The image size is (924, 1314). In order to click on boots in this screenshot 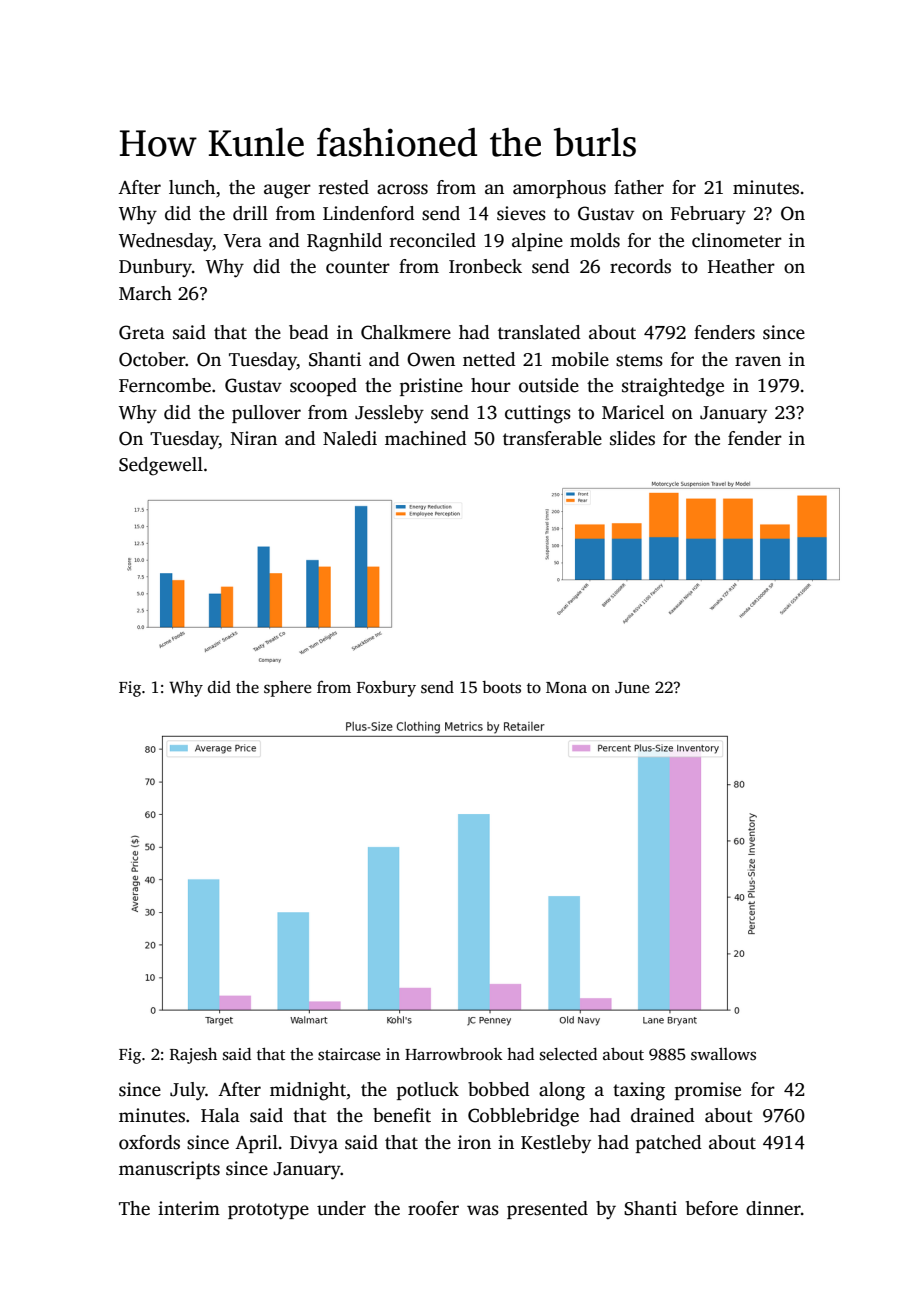, I will do `click(501, 687)`.
